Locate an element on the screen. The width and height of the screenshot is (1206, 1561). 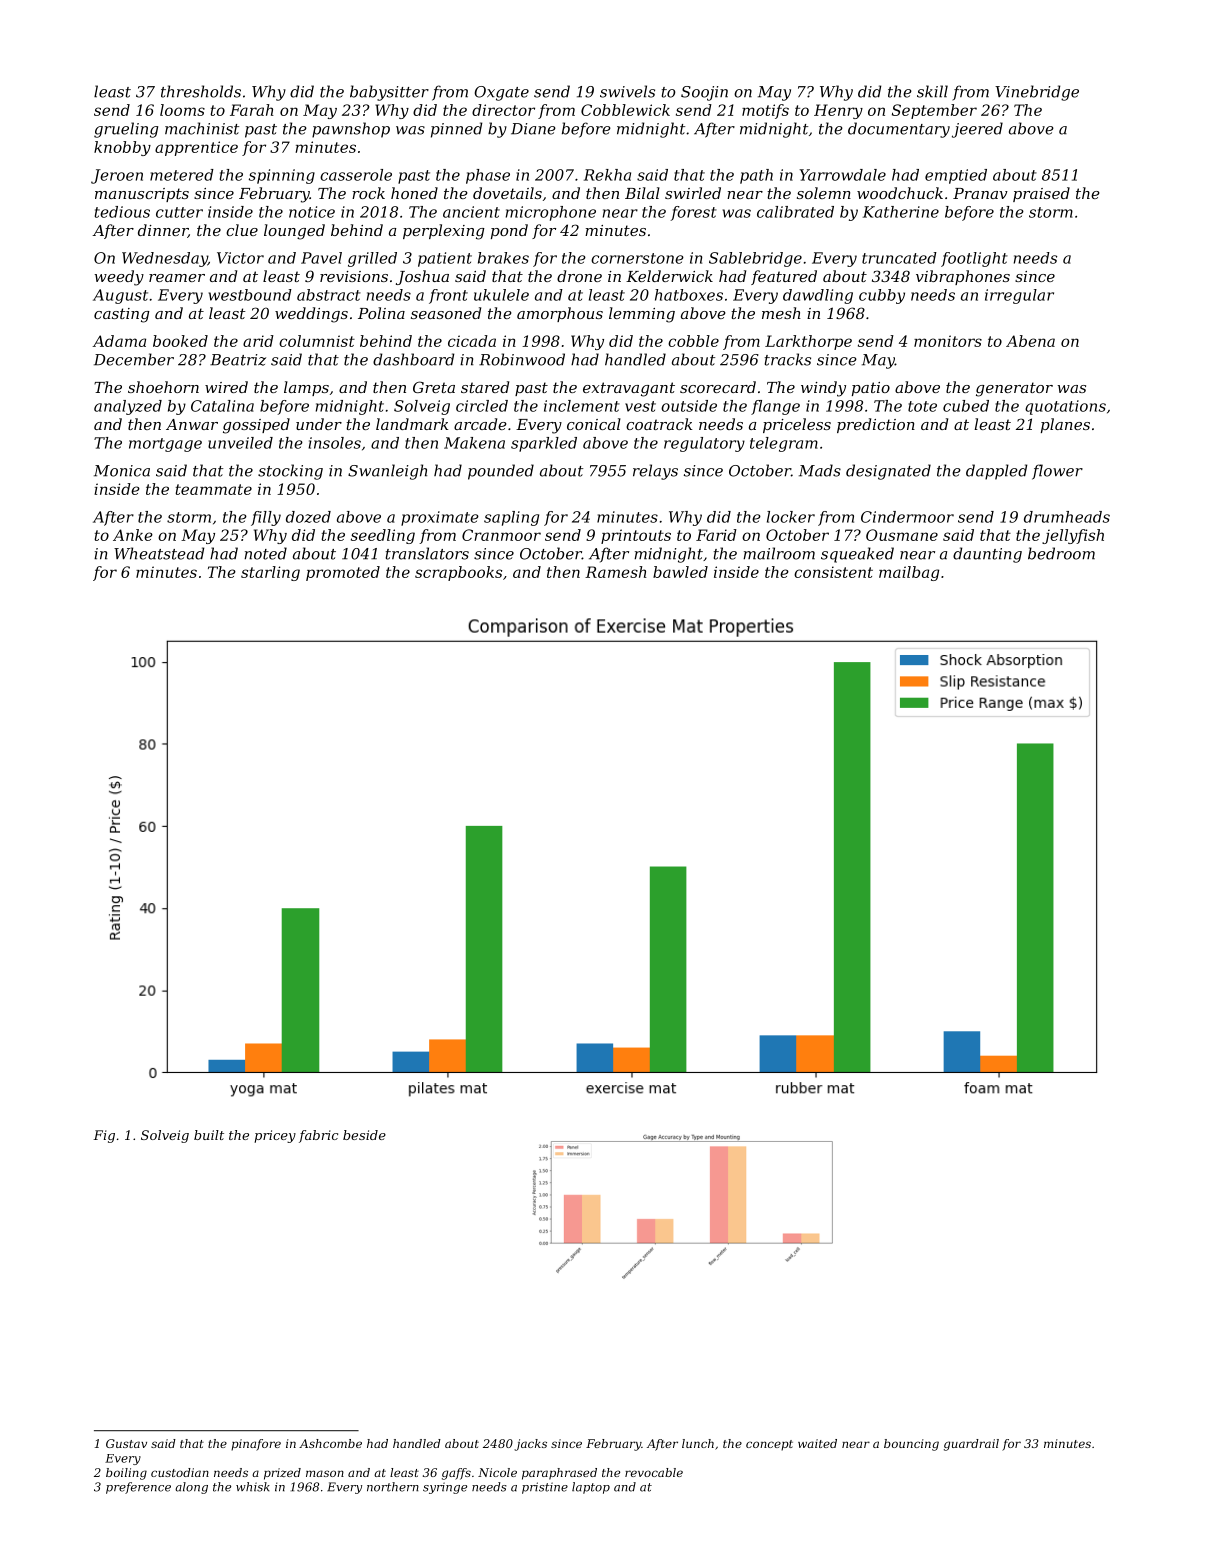
waited is located at coordinates (817, 1443).
